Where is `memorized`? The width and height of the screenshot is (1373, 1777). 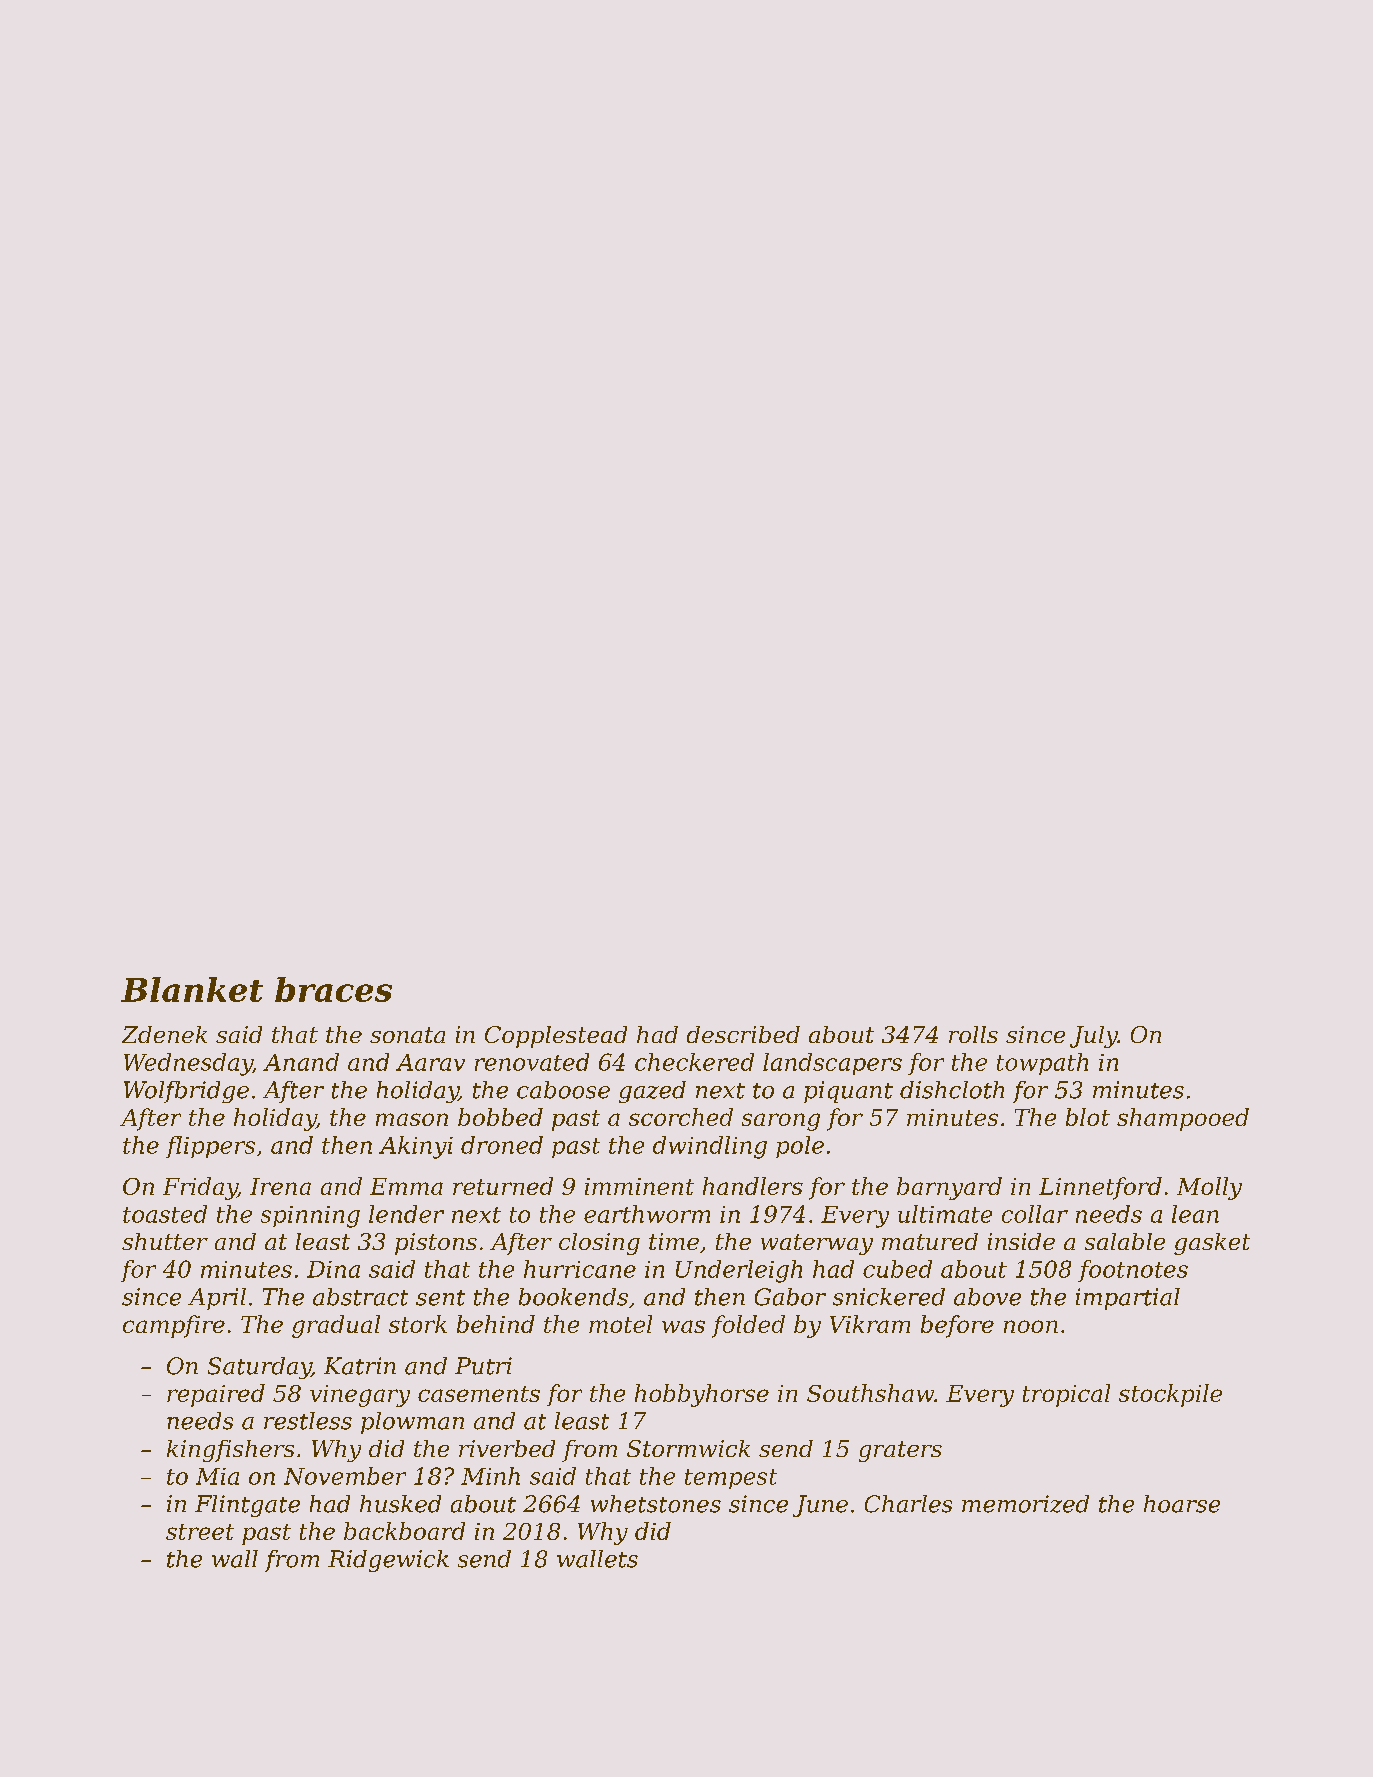
memorized is located at coordinates (1025, 1504).
